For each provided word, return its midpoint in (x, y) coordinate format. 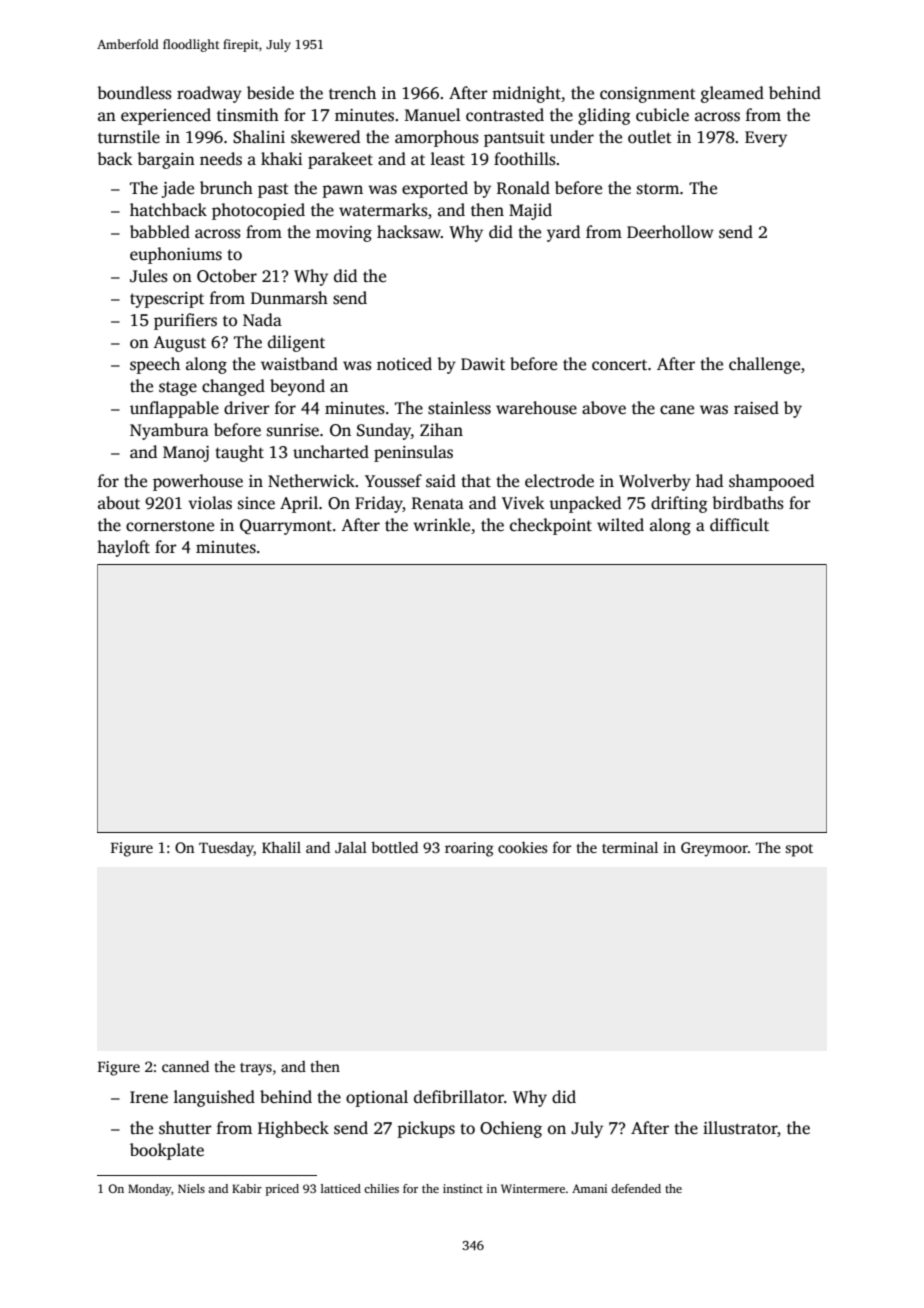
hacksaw (409, 232)
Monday (149, 1190)
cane (677, 410)
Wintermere (533, 1188)
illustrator (740, 1128)
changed (233, 387)
